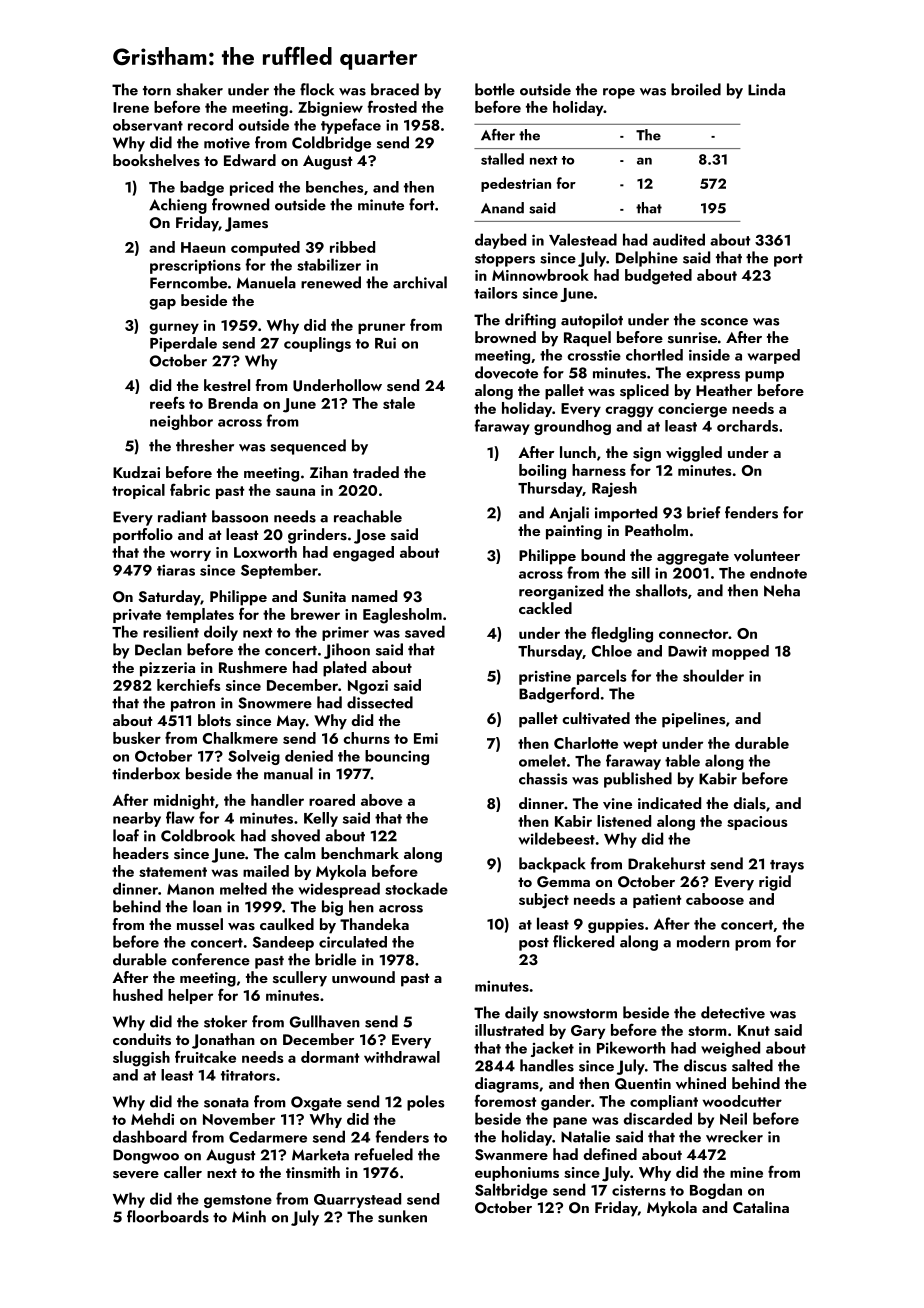  What do you see at coordinates (138, 995) in the image?
I see `hushed` at bounding box center [138, 995].
